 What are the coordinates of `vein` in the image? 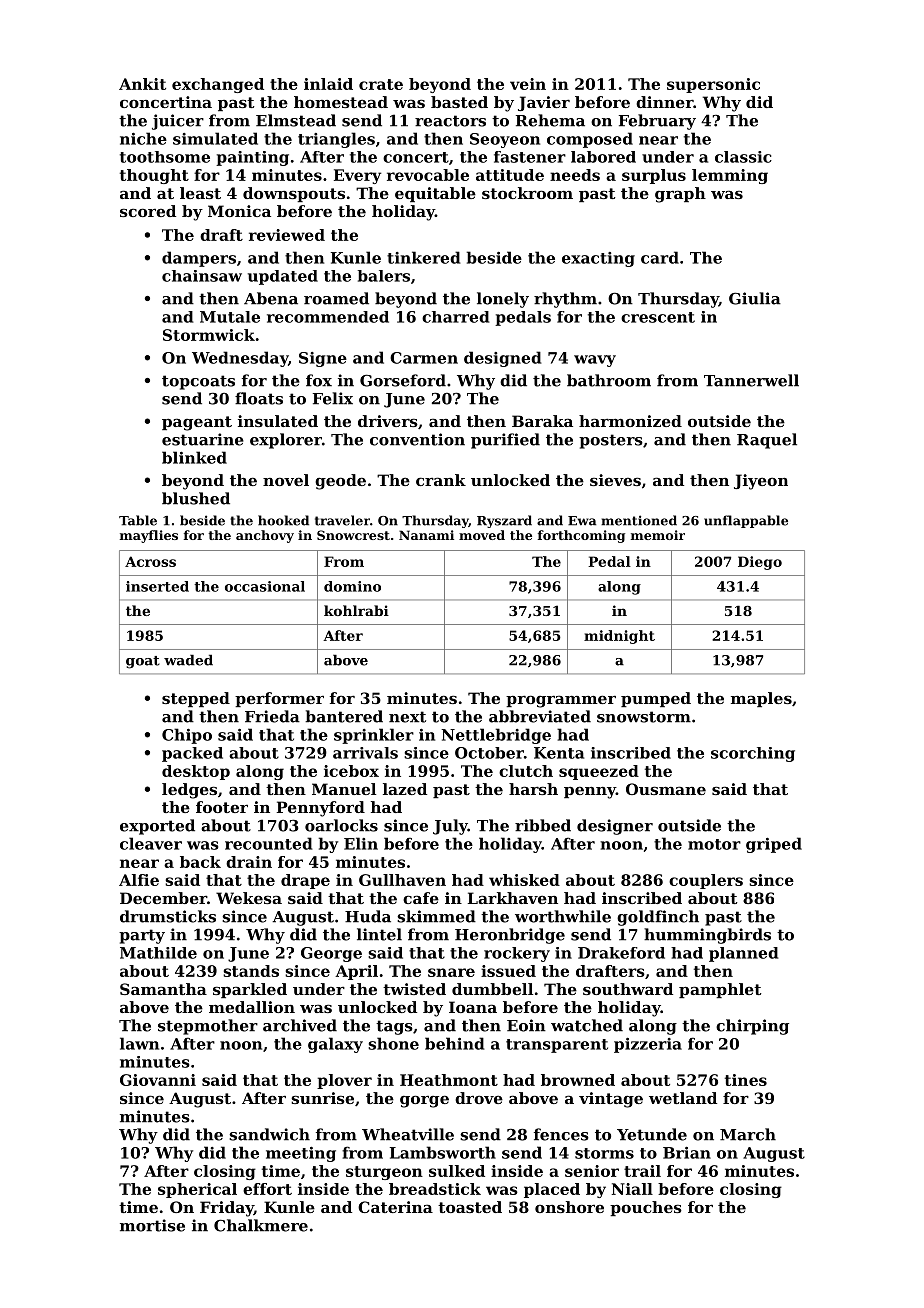 It's located at (528, 84).
